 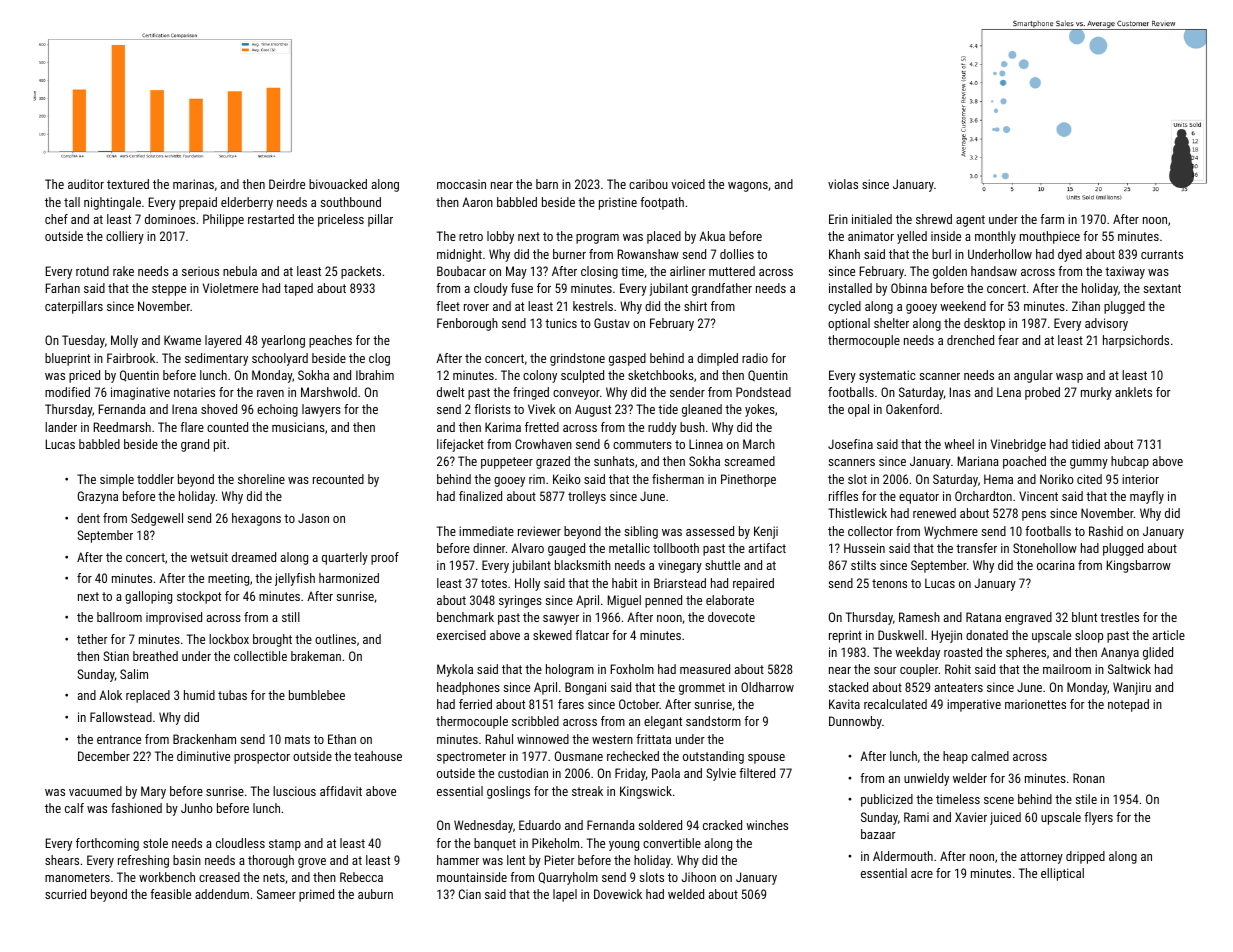 What do you see at coordinates (203, 756) in the page?
I see `diminutive` at bounding box center [203, 756].
